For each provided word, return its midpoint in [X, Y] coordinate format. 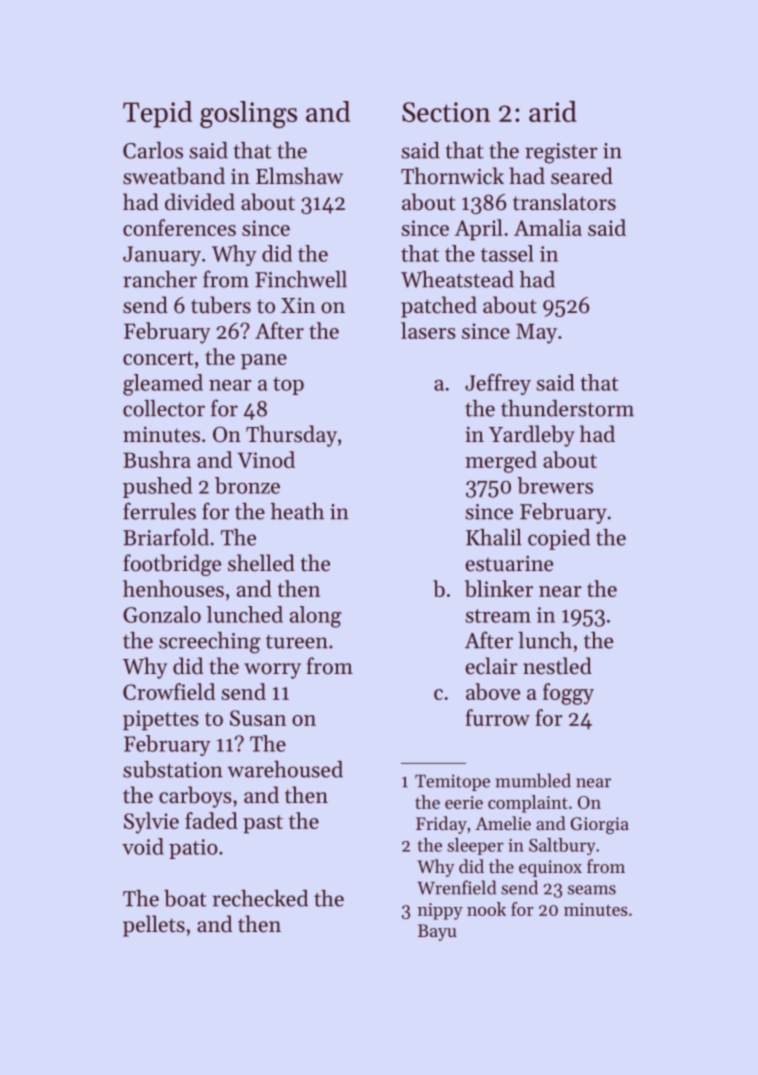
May [536, 333]
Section [446, 112]
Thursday [291, 436]
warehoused [285, 769]
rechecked [260, 898]
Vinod [266, 459]
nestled [557, 666]
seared [582, 176]
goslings [248, 114]
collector [164, 408]
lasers [428, 330]
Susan [258, 718]
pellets [154, 926]
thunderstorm [567, 408]
